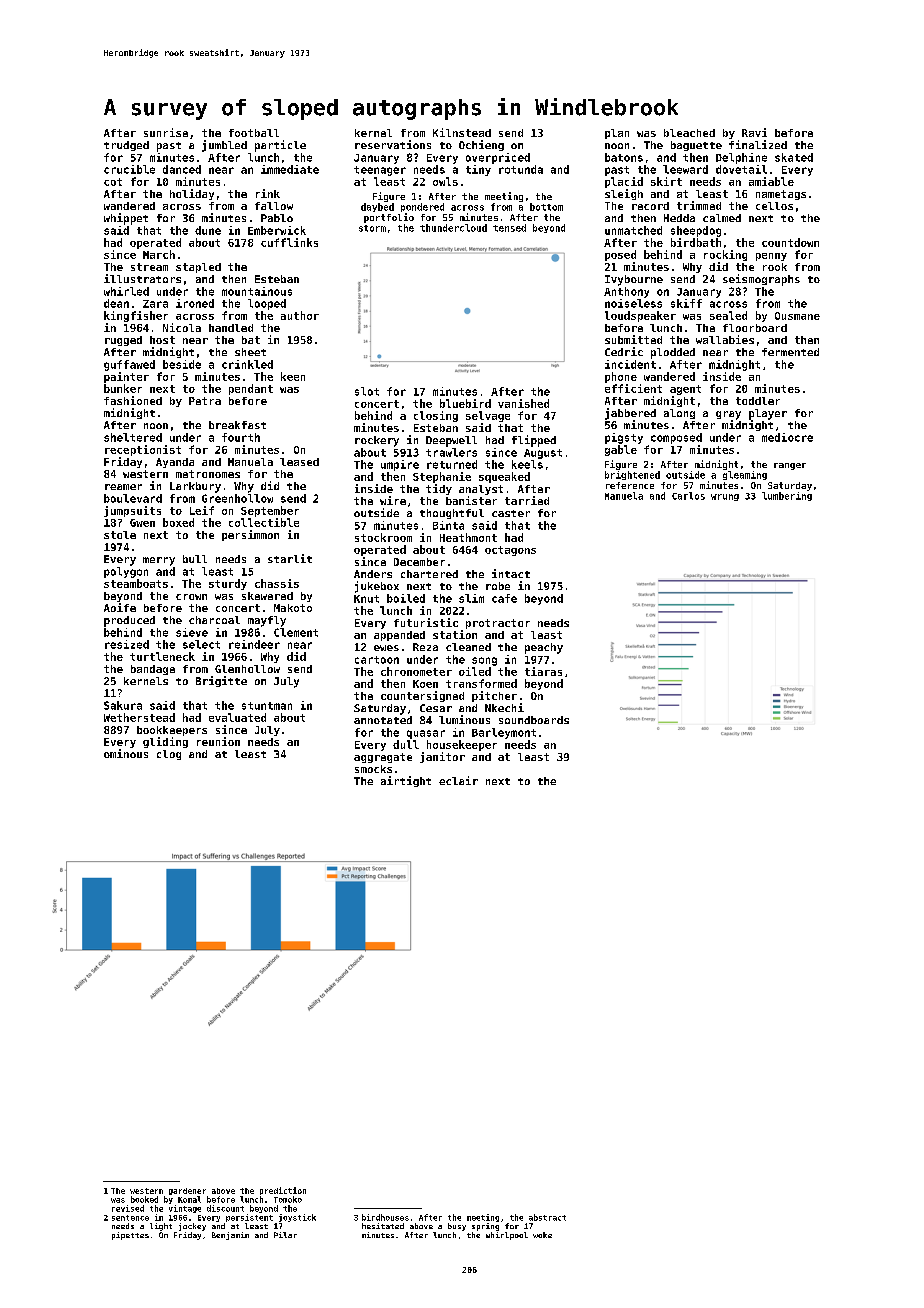 Image resolution: width=924 pixels, height=1308 pixels. Describe the element at coordinates (230, 1236) in the screenshot. I see `Benjamin` at that location.
